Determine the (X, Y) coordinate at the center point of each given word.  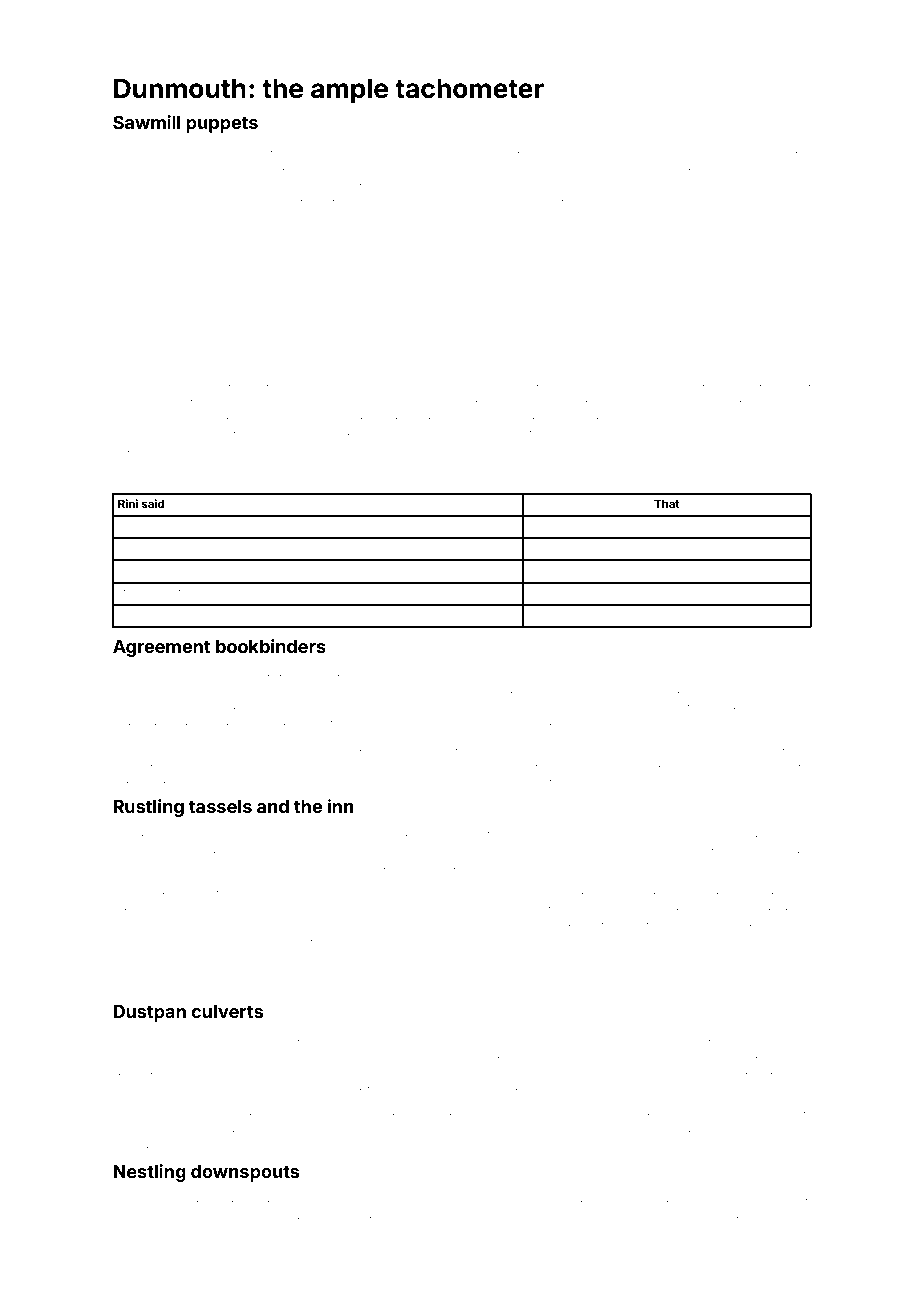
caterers (462, 383)
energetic (228, 400)
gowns (755, 417)
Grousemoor (644, 1070)
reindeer (638, 148)
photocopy (444, 150)
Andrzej (291, 1055)
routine (160, 940)
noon (529, 940)
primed (341, 1055)
